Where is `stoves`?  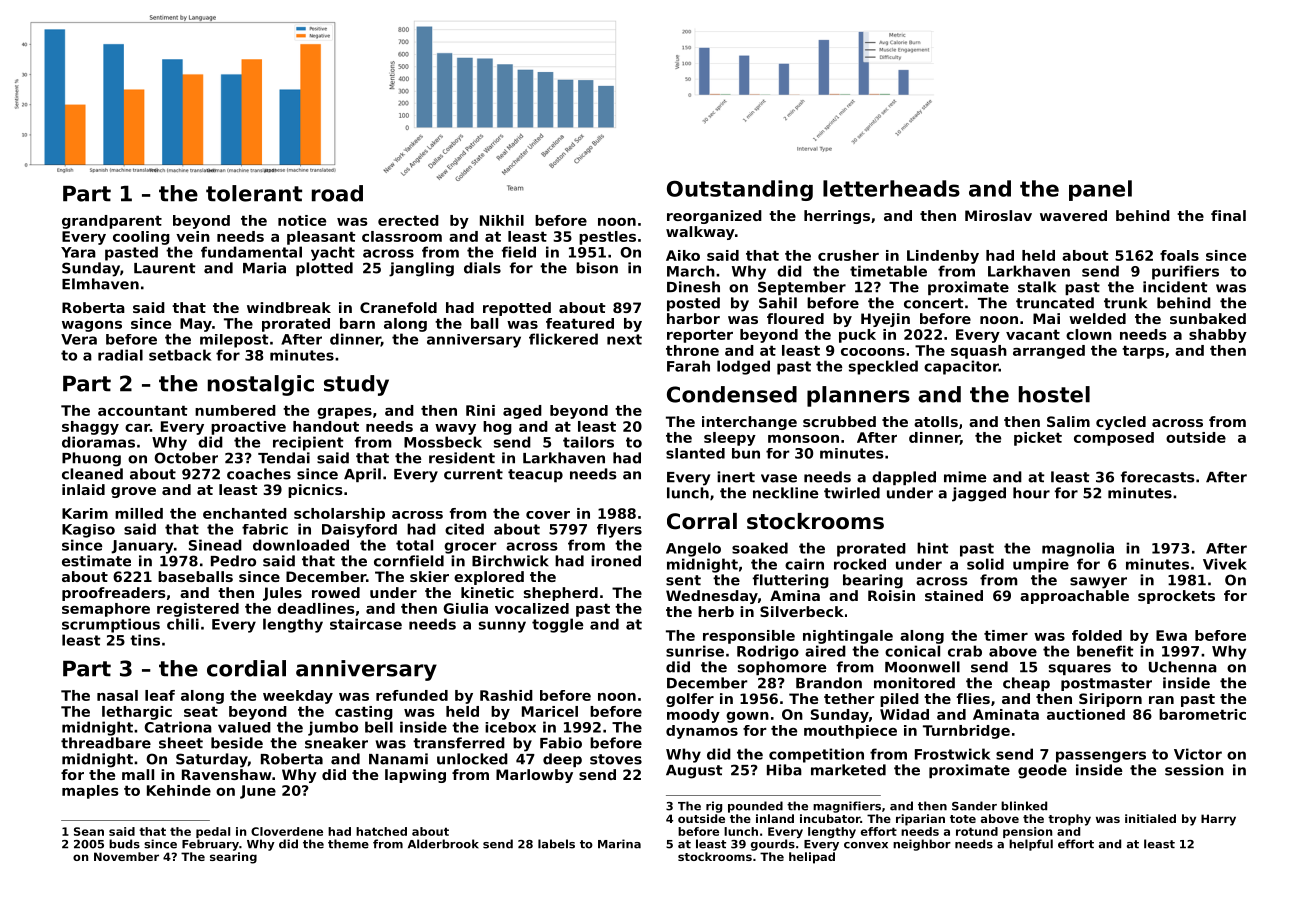 stoves is located at coordinates (616, 759).
